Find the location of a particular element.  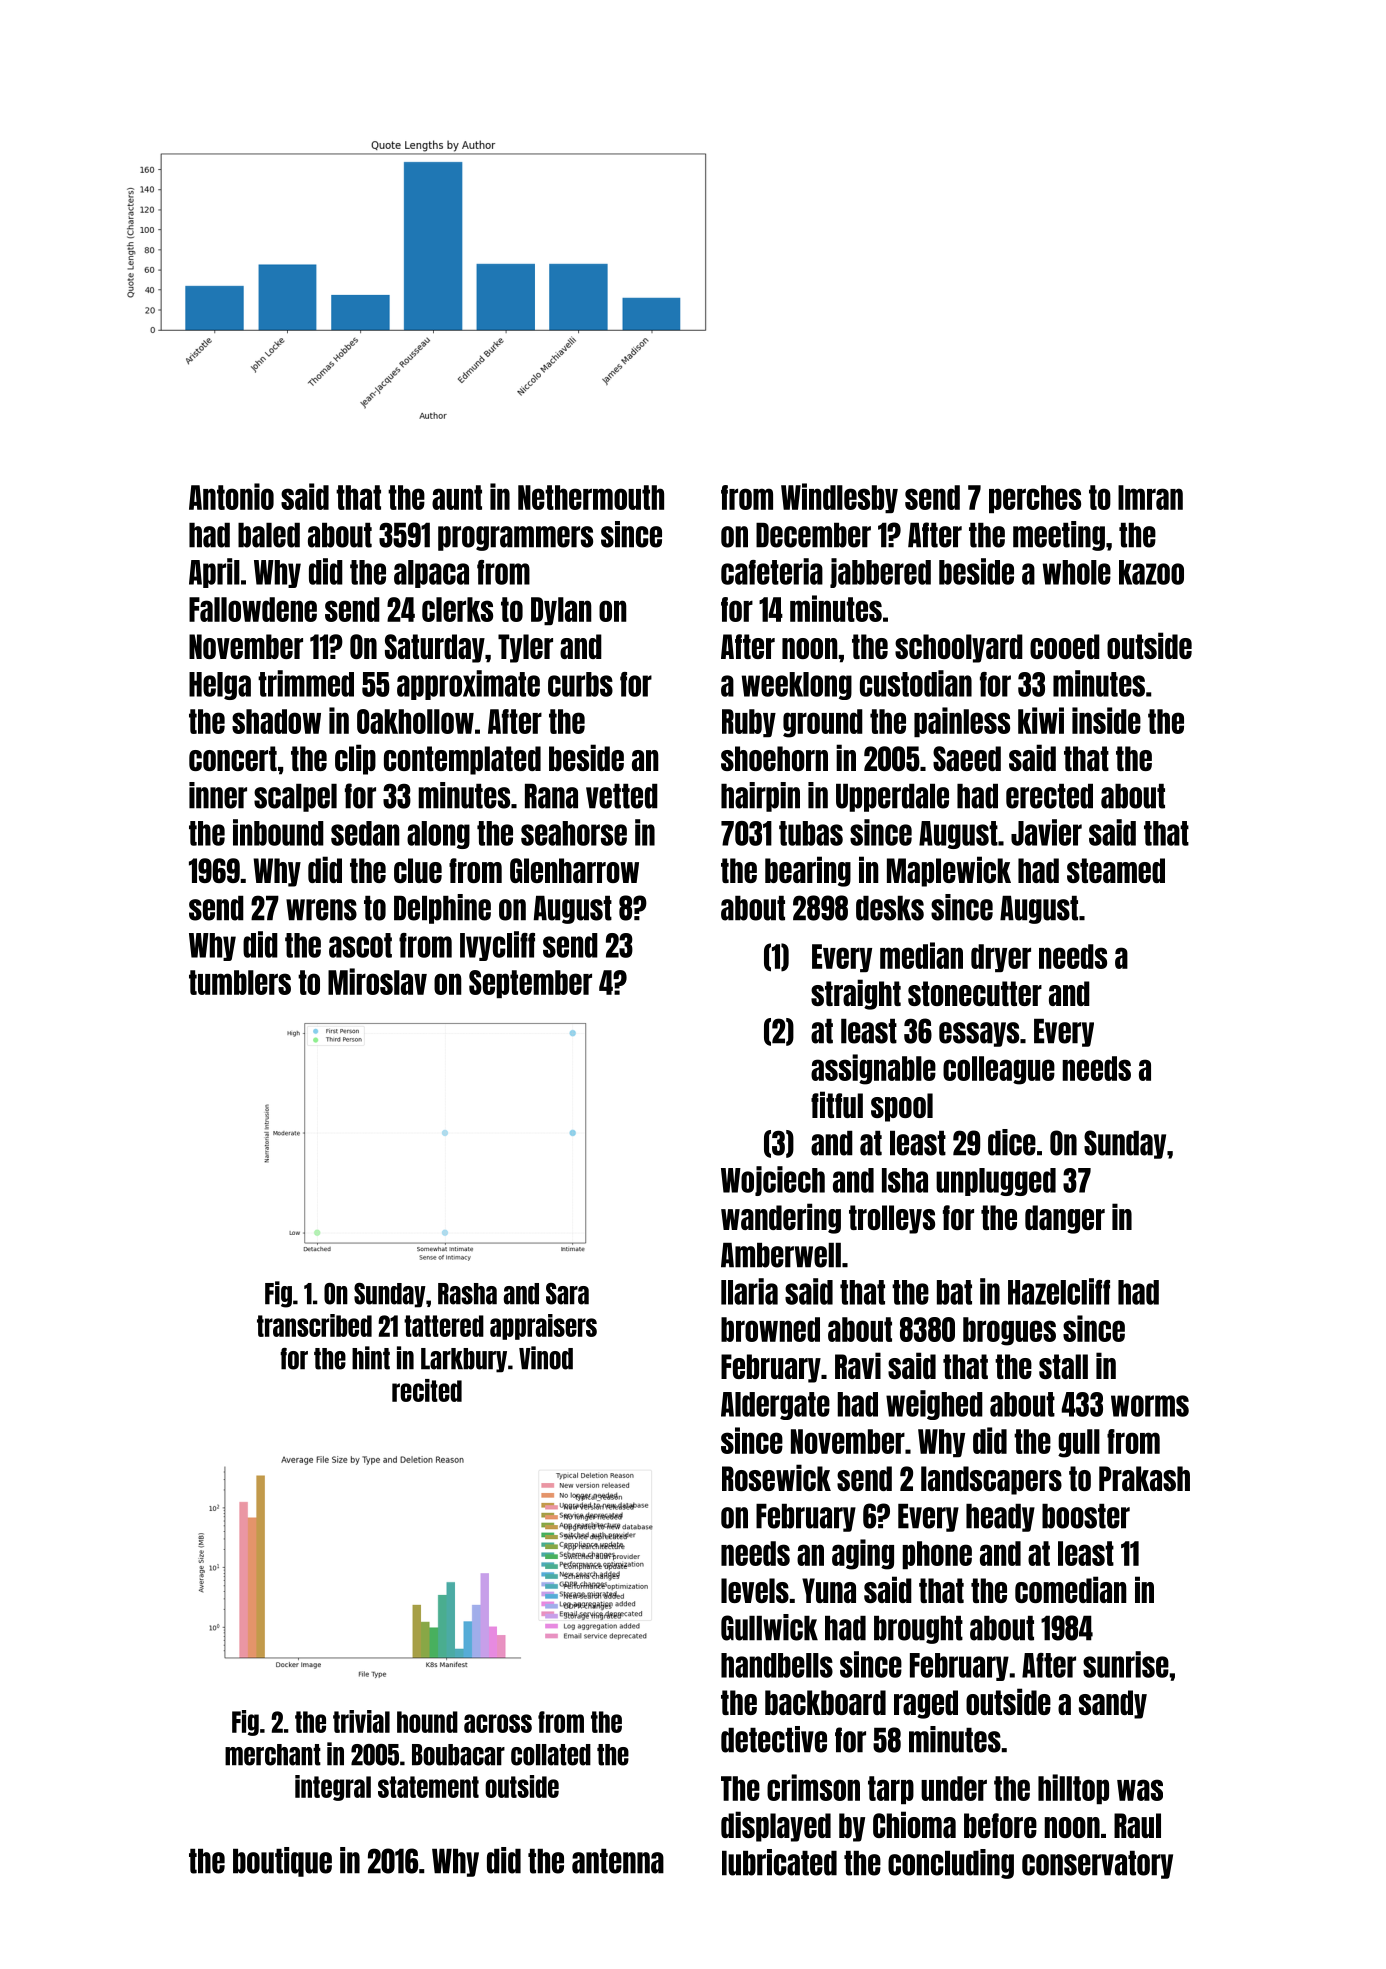

transcribed is located at coordinates (314, 1325).
